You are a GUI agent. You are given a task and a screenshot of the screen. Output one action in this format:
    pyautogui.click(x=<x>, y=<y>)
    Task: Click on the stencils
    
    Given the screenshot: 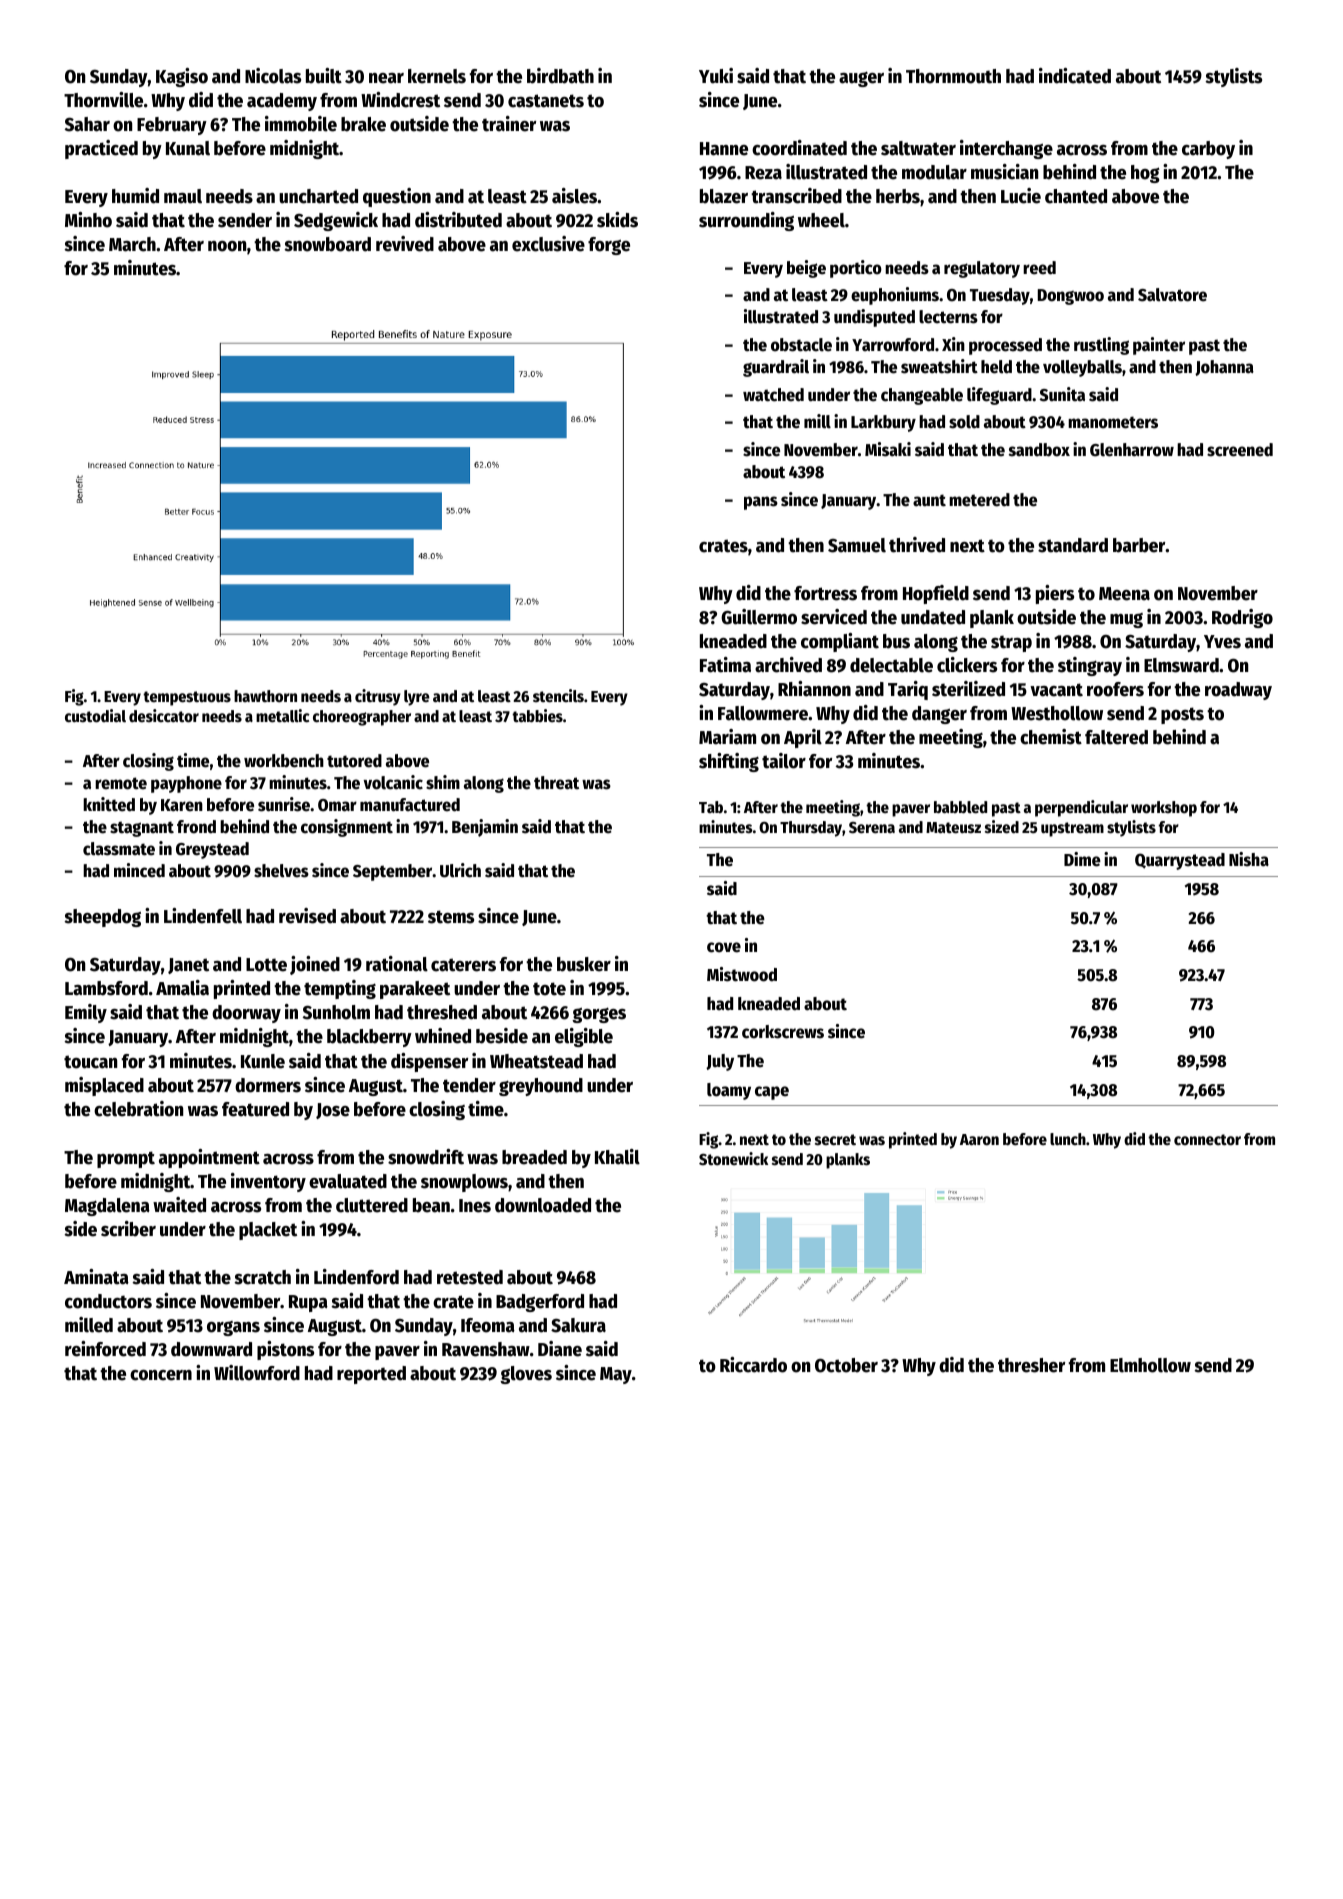 What is the action you would take?
    pyautogui.click(x=558, y=696)
